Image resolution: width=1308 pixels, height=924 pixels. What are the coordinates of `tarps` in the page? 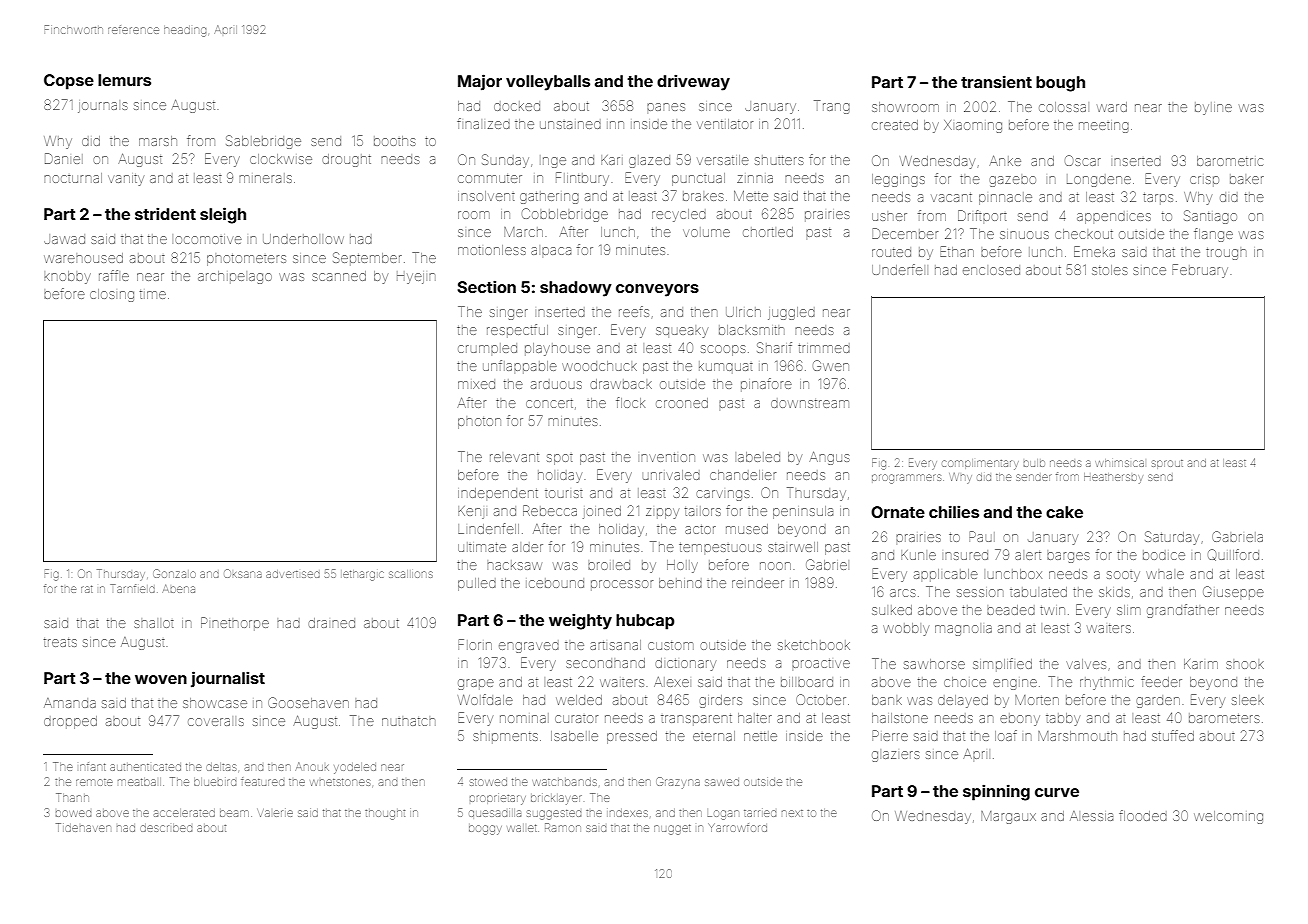 It's located at (1158, 198).
